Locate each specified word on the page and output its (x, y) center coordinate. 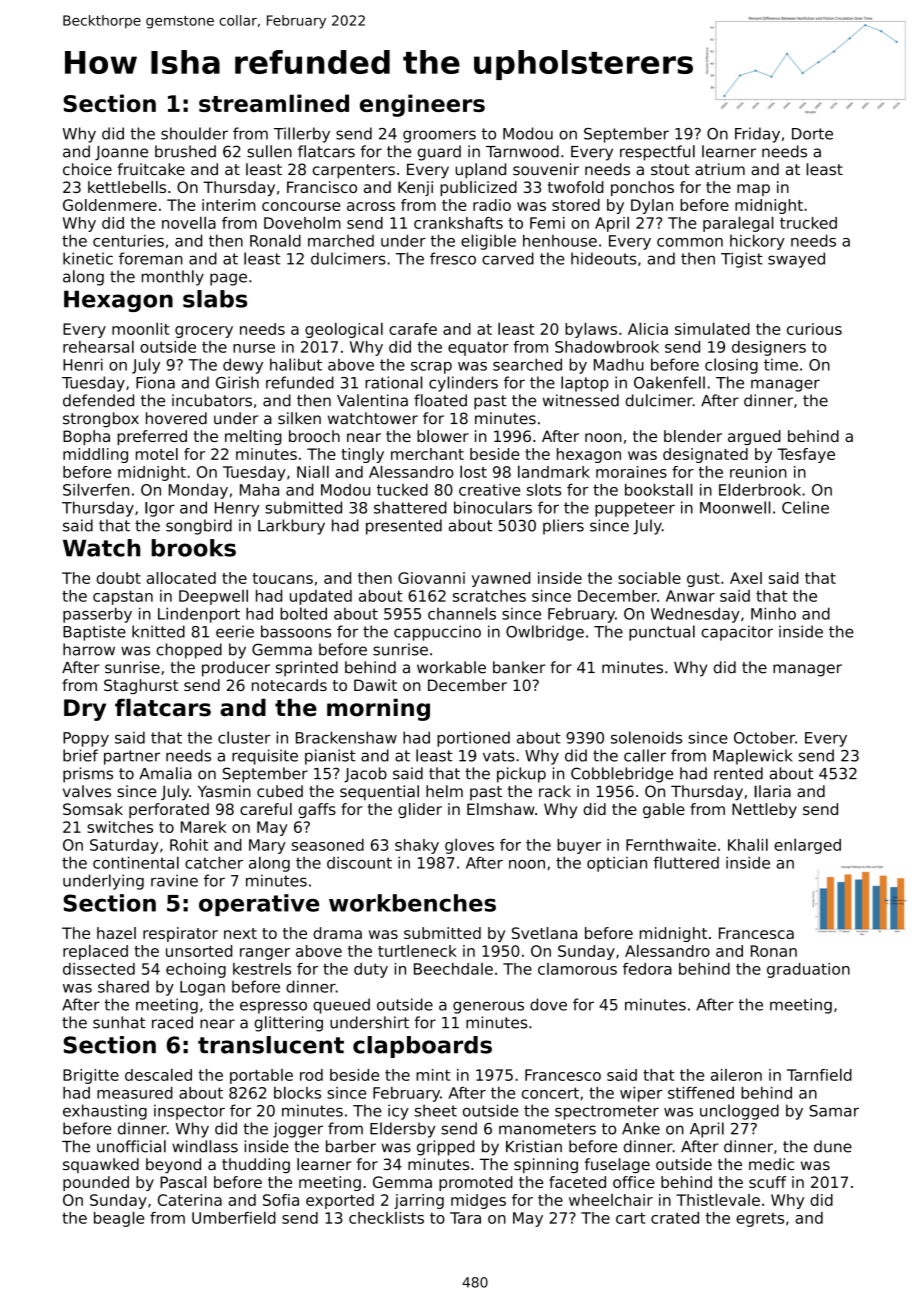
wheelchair (611, 1200)
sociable (649, 578)
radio (492, 205)
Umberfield (234, 1217)
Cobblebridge (622, 775)
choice (87, 169)
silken (299, 418)
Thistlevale (718, 1199)
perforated (169, 810)
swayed (796, 260)
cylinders (463, 384)
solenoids (646, 737)
